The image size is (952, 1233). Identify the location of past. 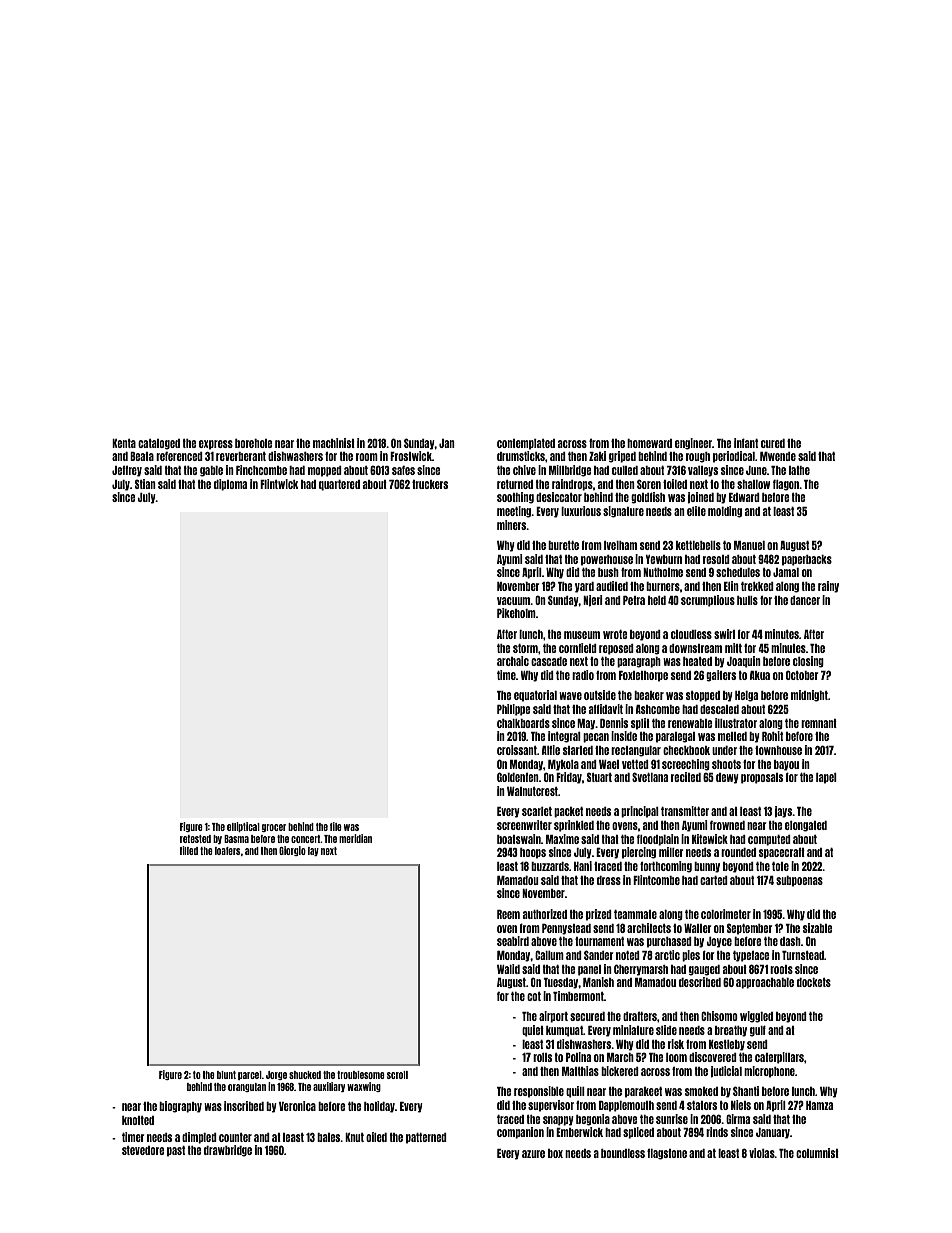
(176, 1151).
